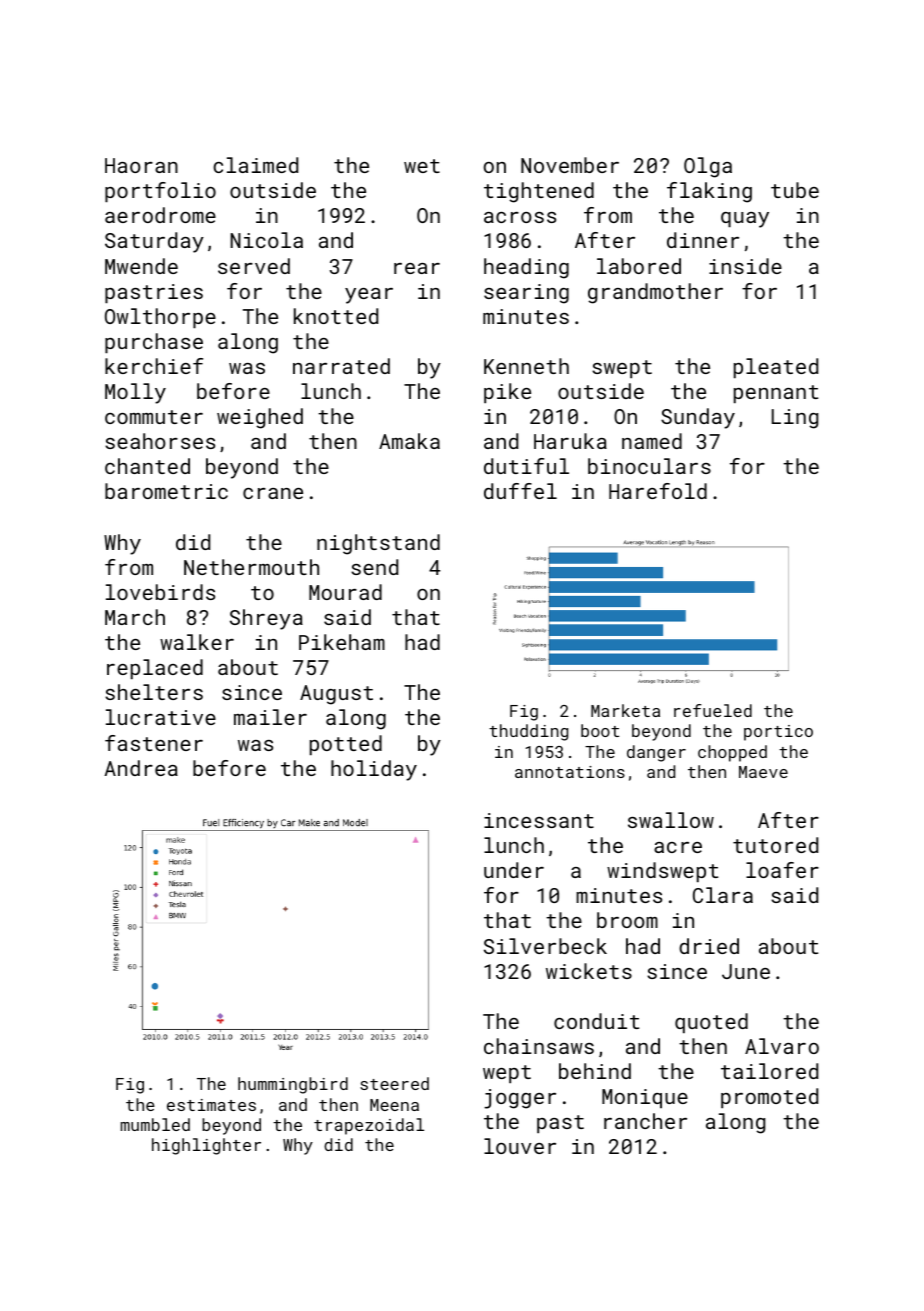 This document has width=924, height=1311. I want to click on Andrea, so click(141, 768).
